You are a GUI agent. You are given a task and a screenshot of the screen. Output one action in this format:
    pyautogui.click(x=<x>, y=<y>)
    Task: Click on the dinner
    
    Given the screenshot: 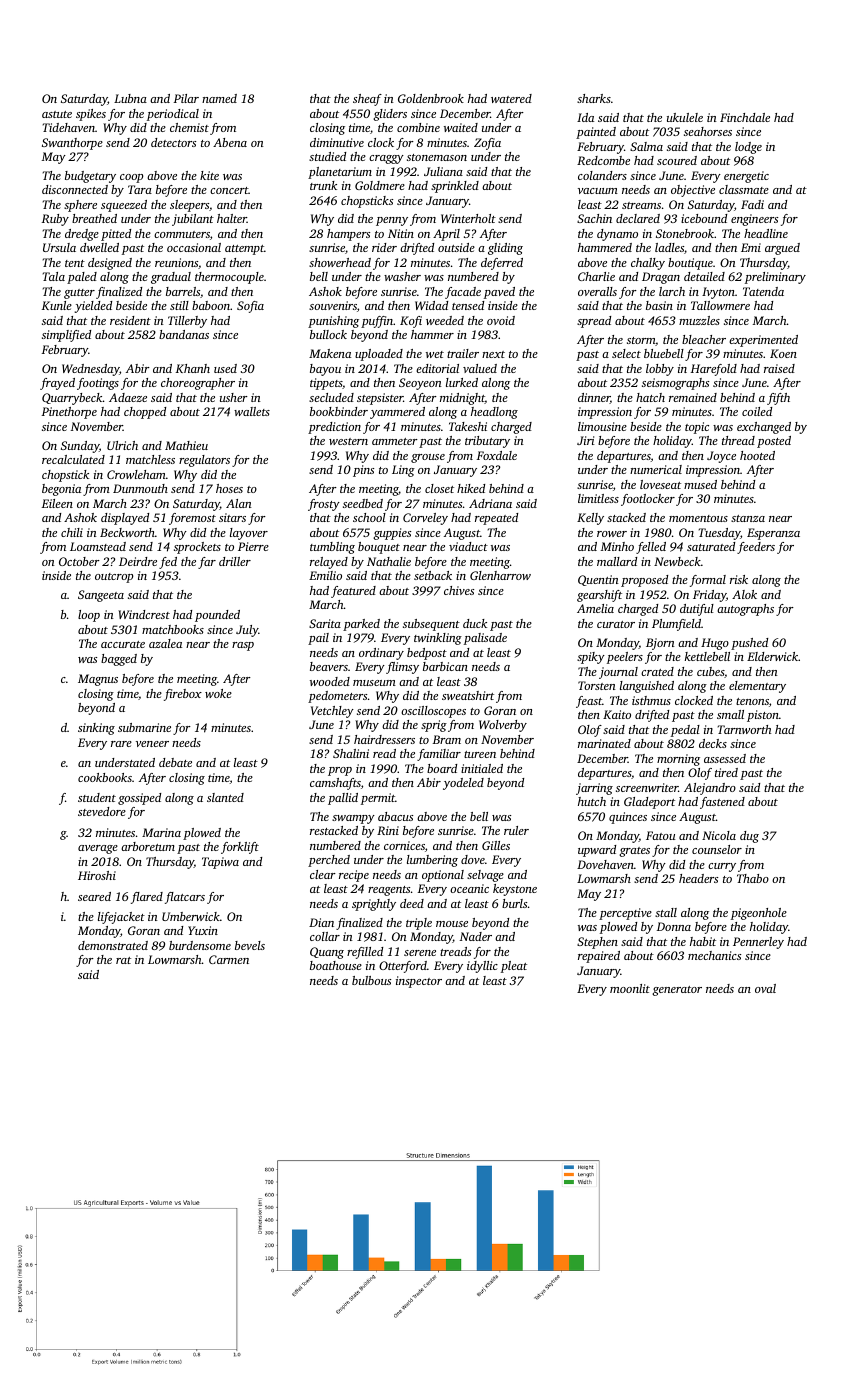 What is the action you would take?
    pyautogui.click(x=594, y=398)
